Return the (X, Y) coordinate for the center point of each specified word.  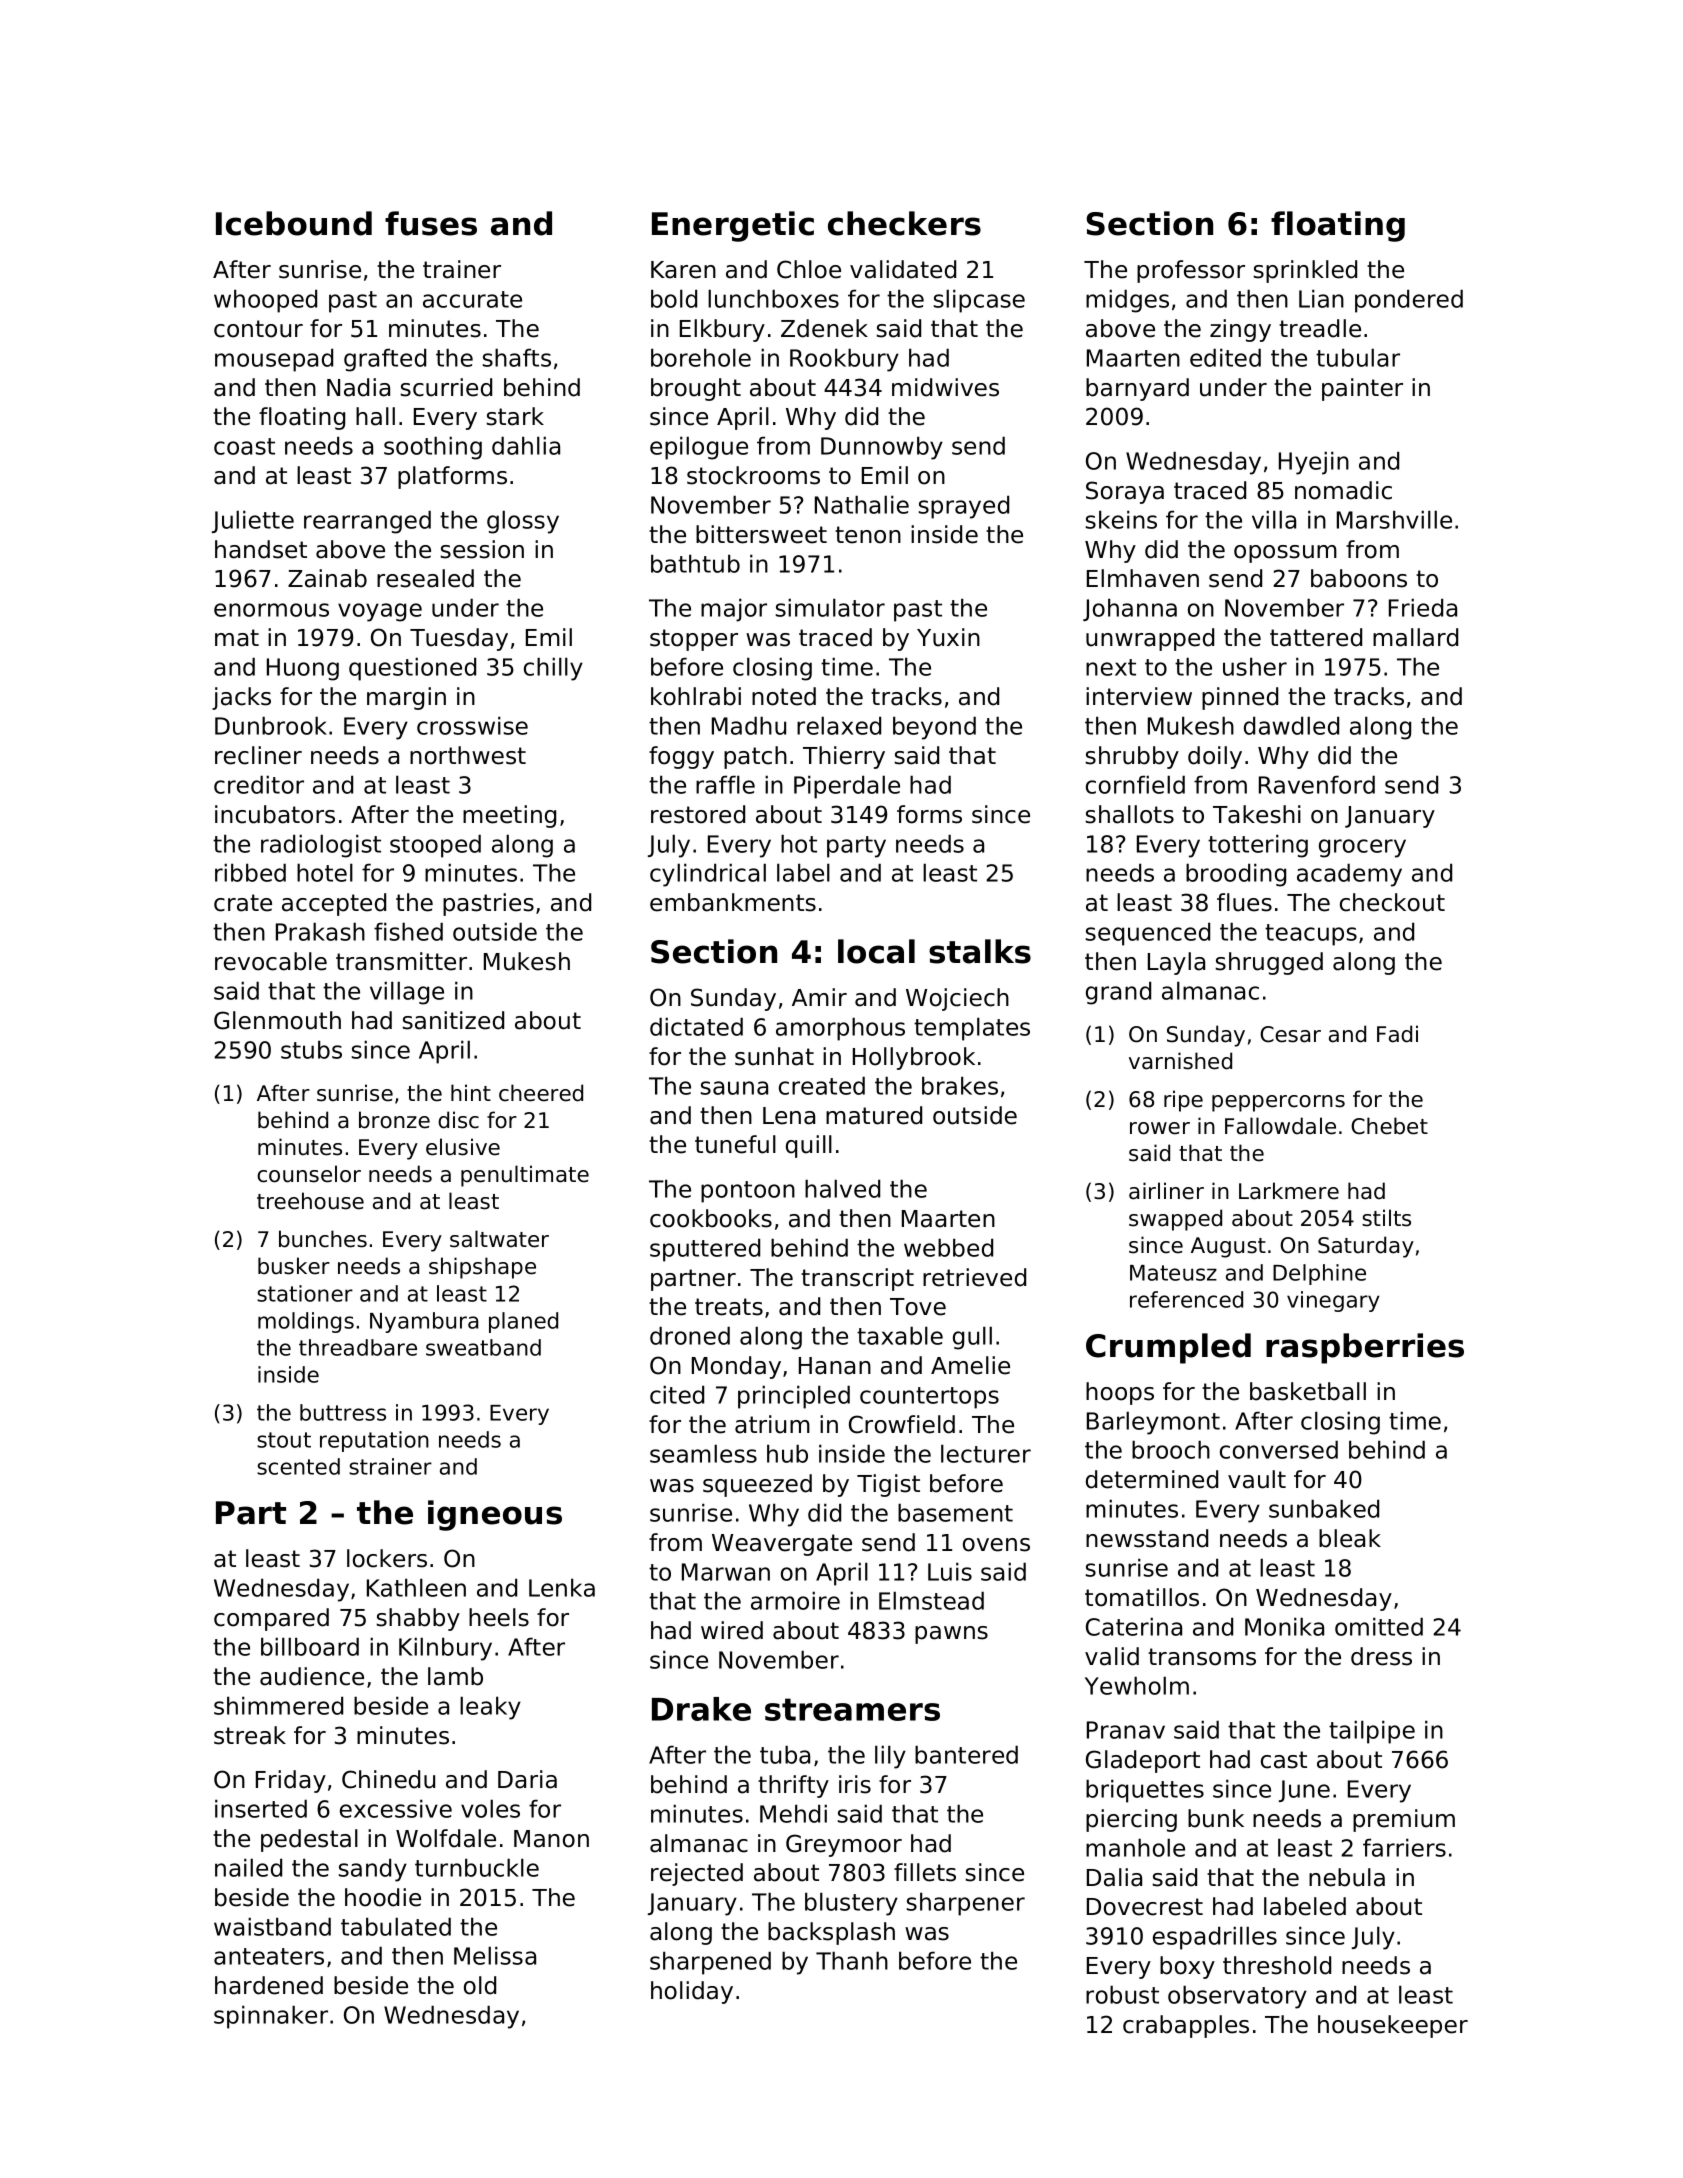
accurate (472, 299)
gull (972, 1338)
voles (490, 1808)
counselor (309, 1174)
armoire (795, 1600)
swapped (1175, 1220)
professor (1191, 271)
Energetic (733, 226)
